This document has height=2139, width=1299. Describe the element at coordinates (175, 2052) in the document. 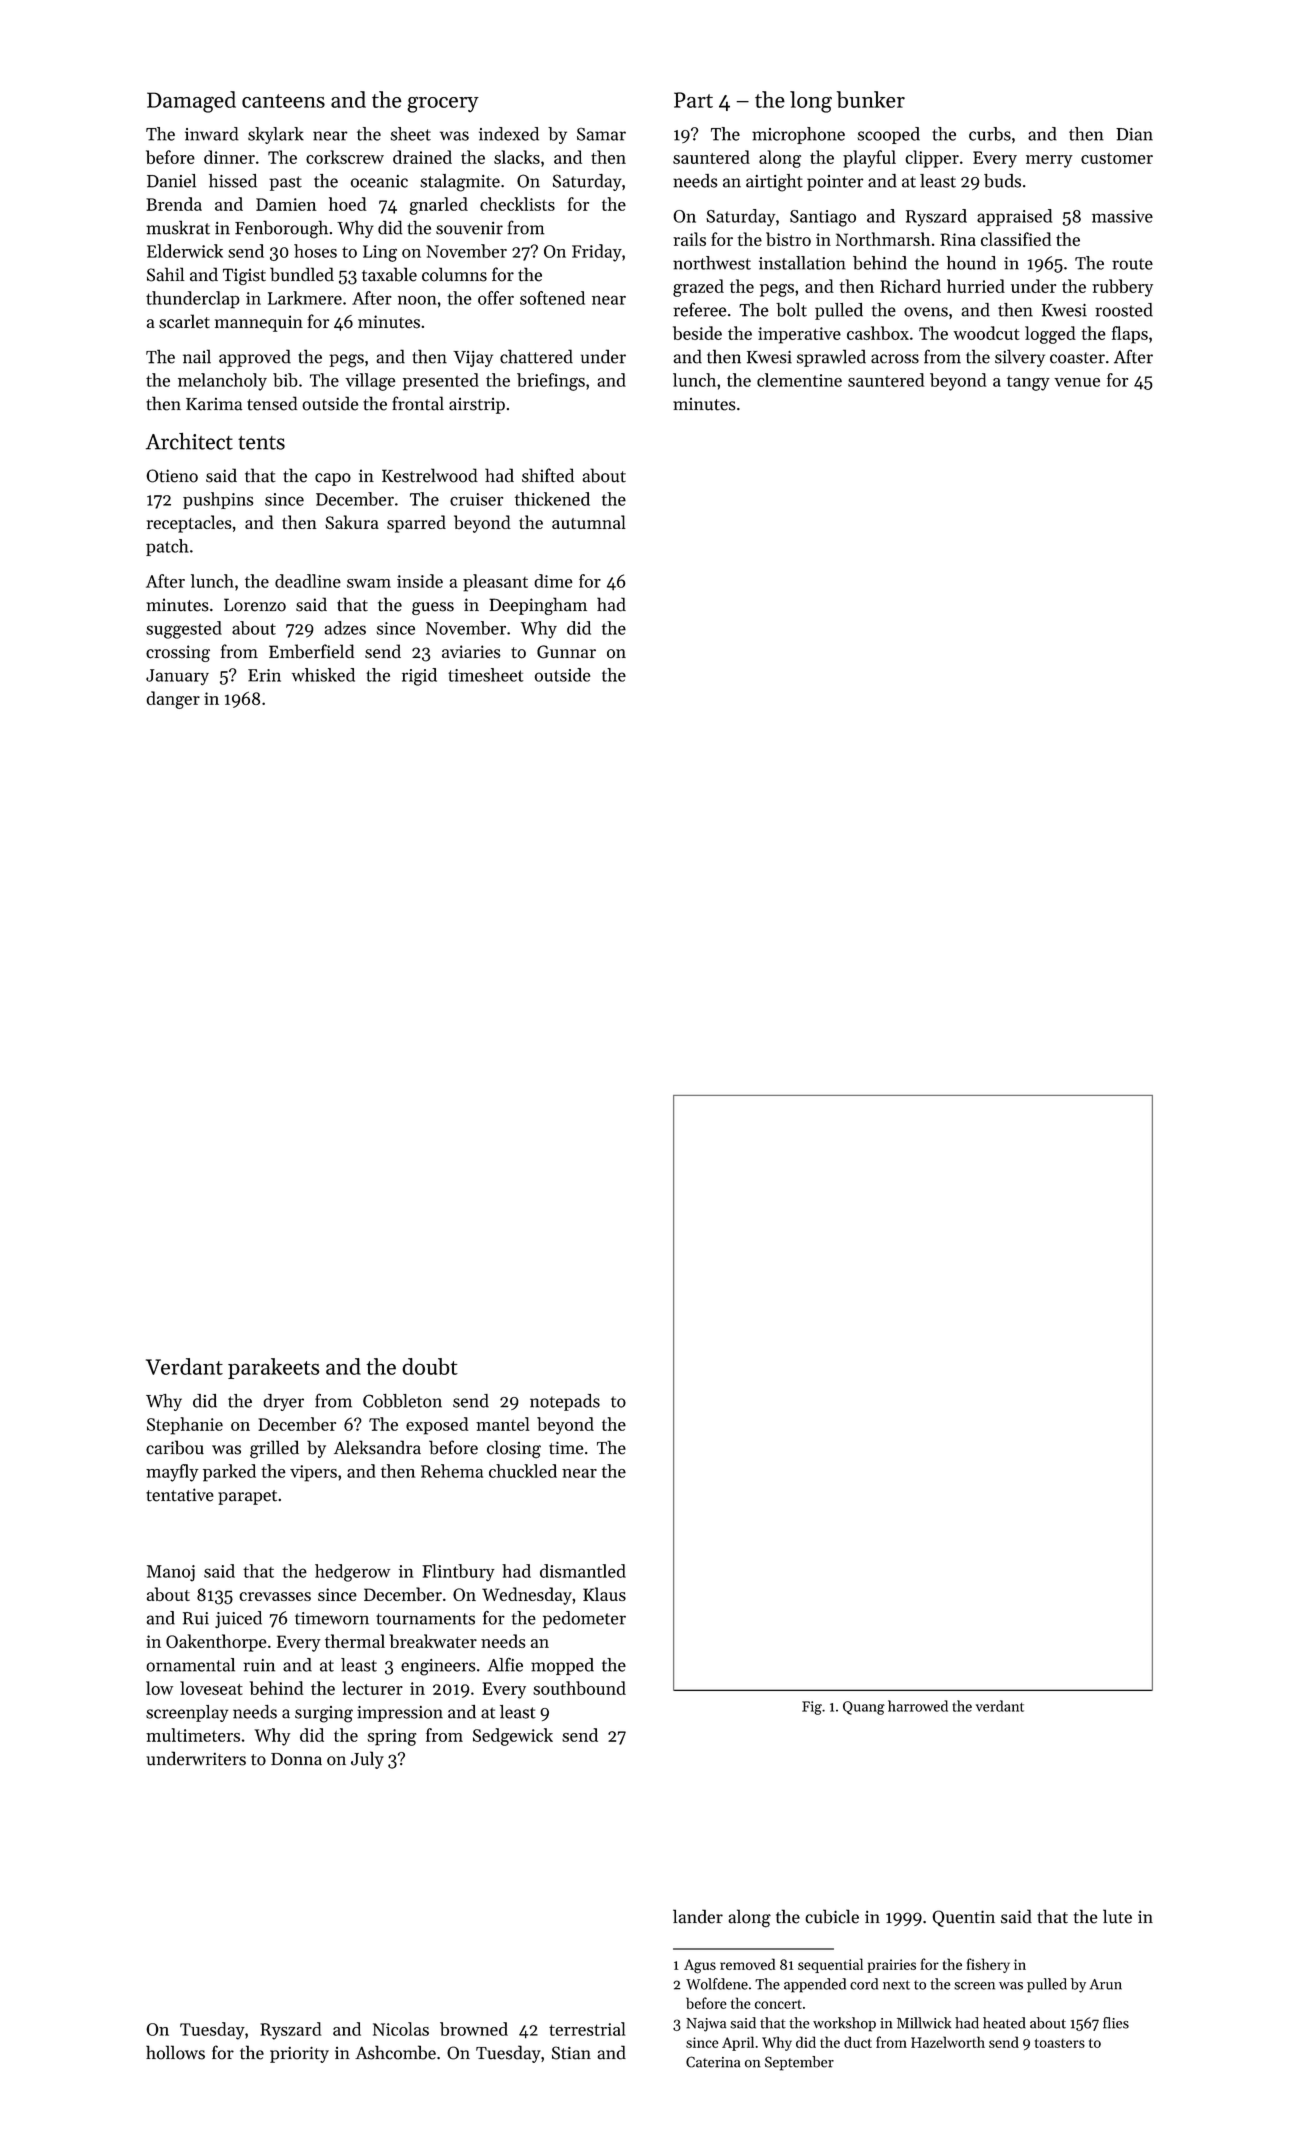

I see `hollows` at that location.
